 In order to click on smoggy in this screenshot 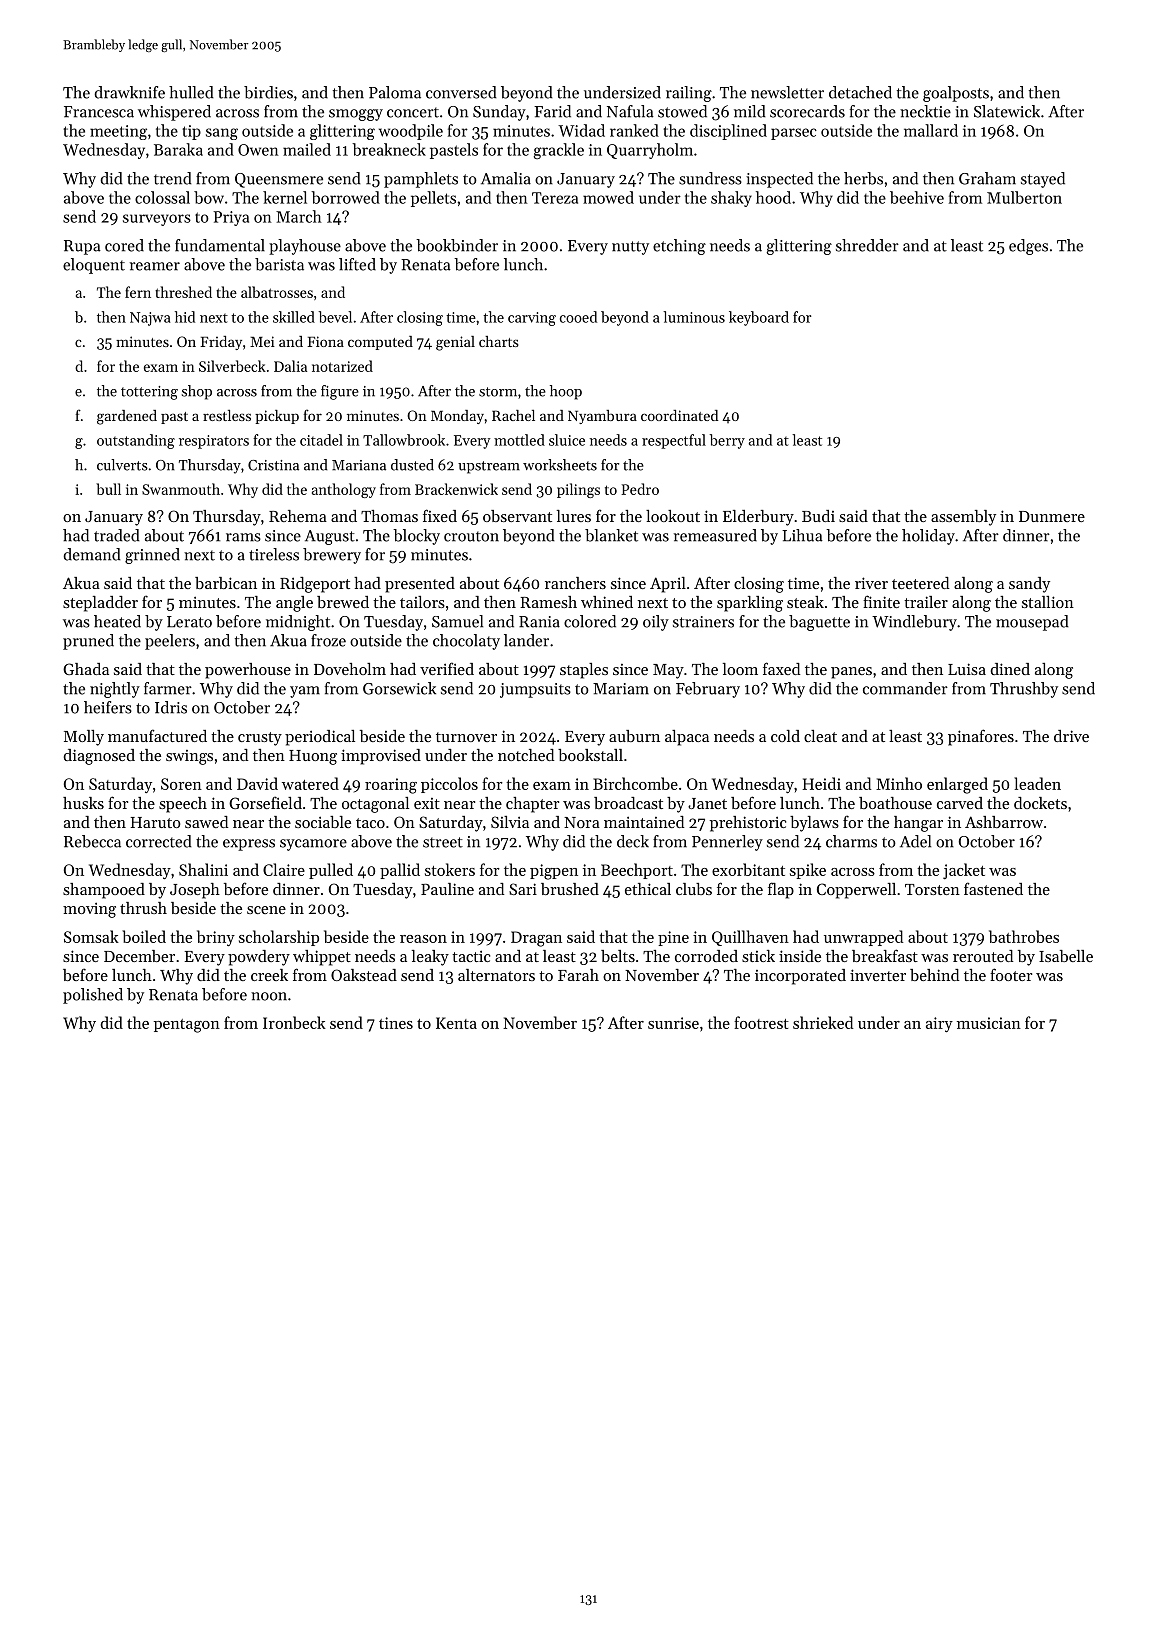, I will do `click(356, 115)`.
